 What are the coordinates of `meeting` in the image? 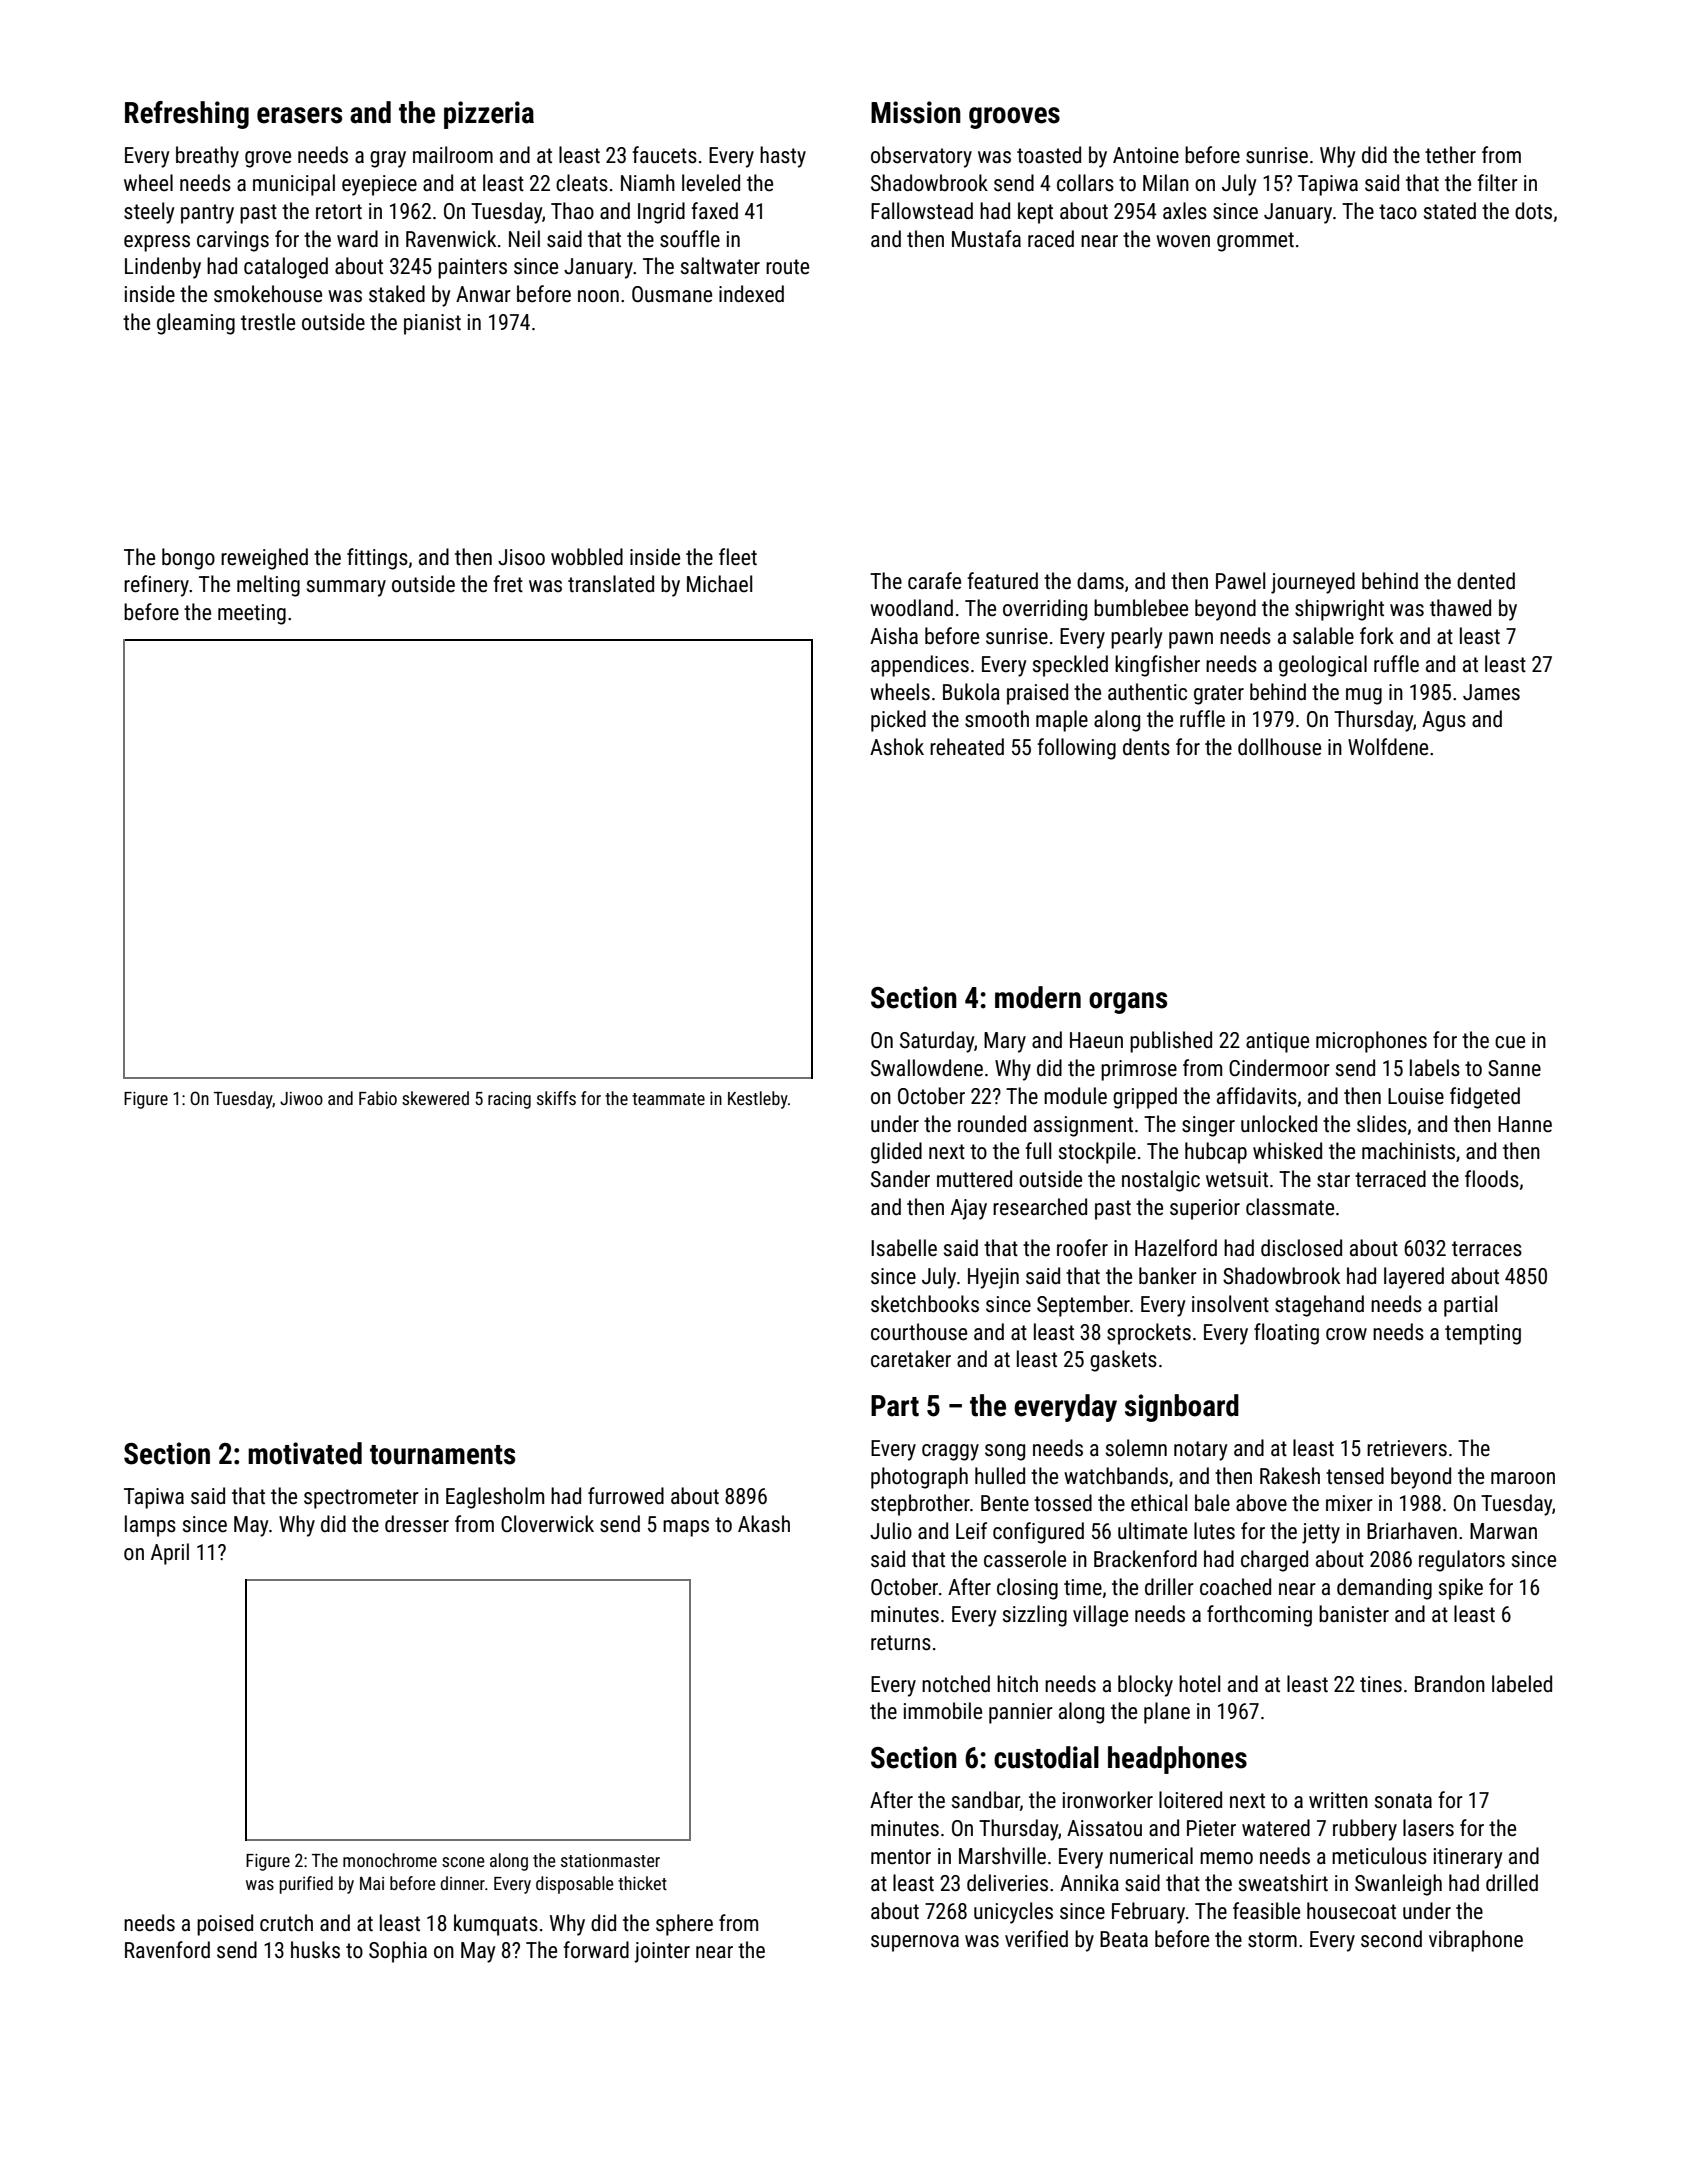 It's located at (252, 614).
